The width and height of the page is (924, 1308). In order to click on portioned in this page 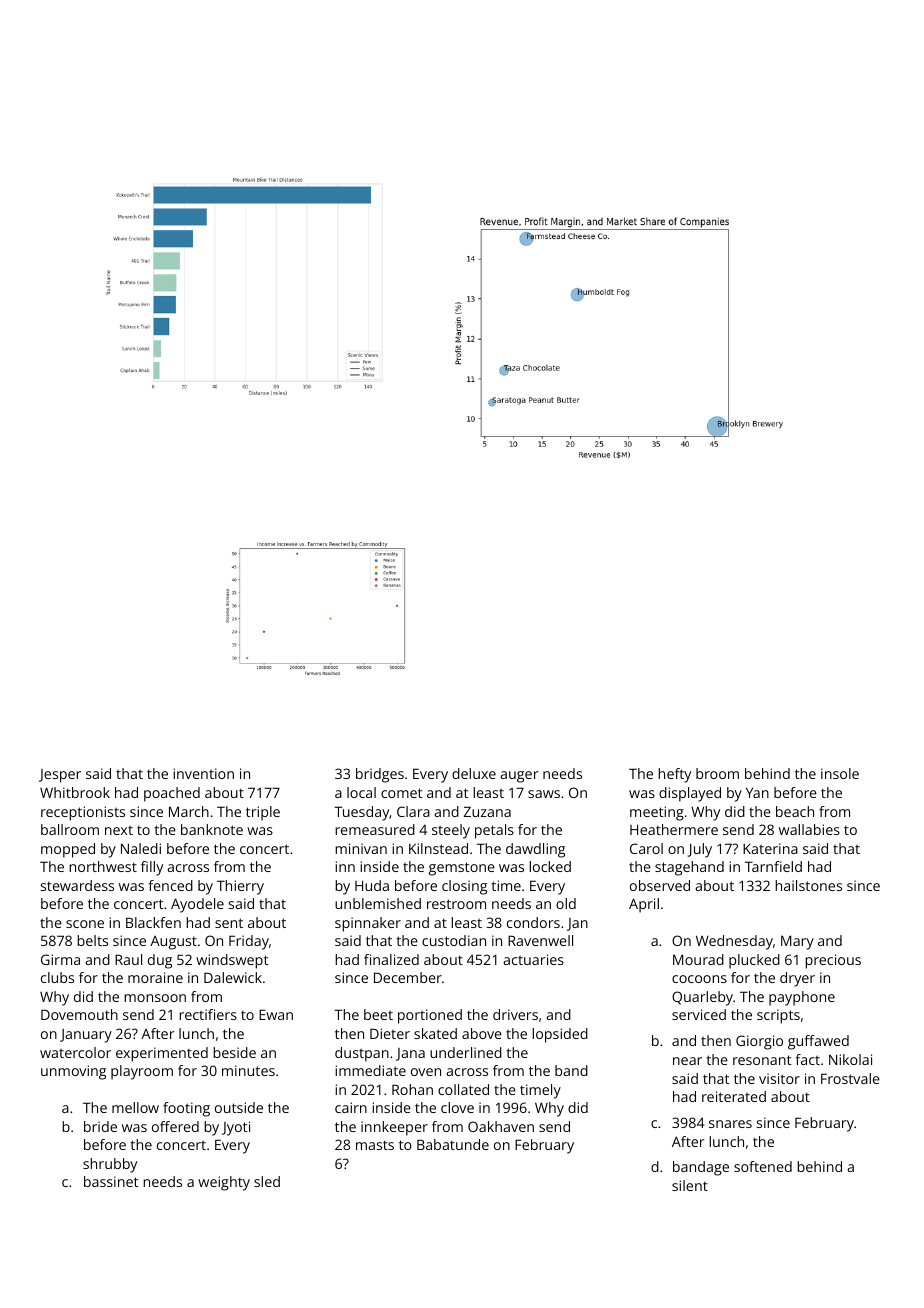, I will do `click(430, 1016)`.
